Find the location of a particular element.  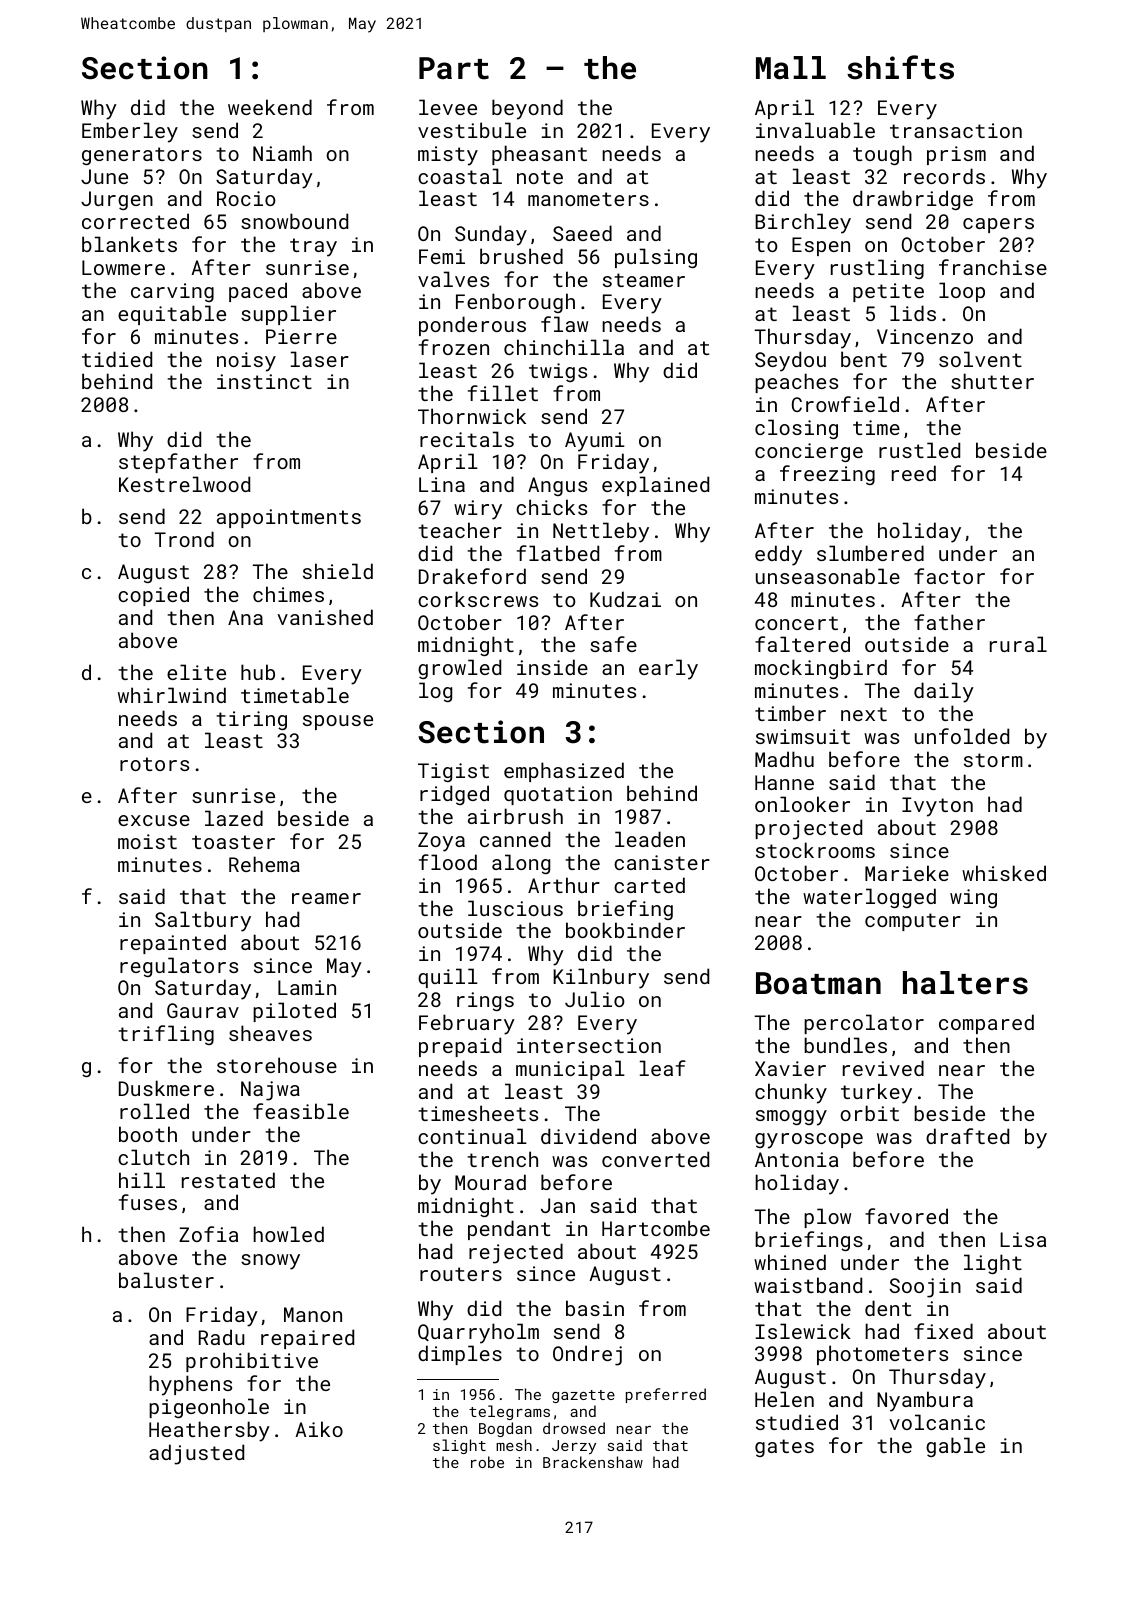

hyphens is located at coordinates (190, 1385).
